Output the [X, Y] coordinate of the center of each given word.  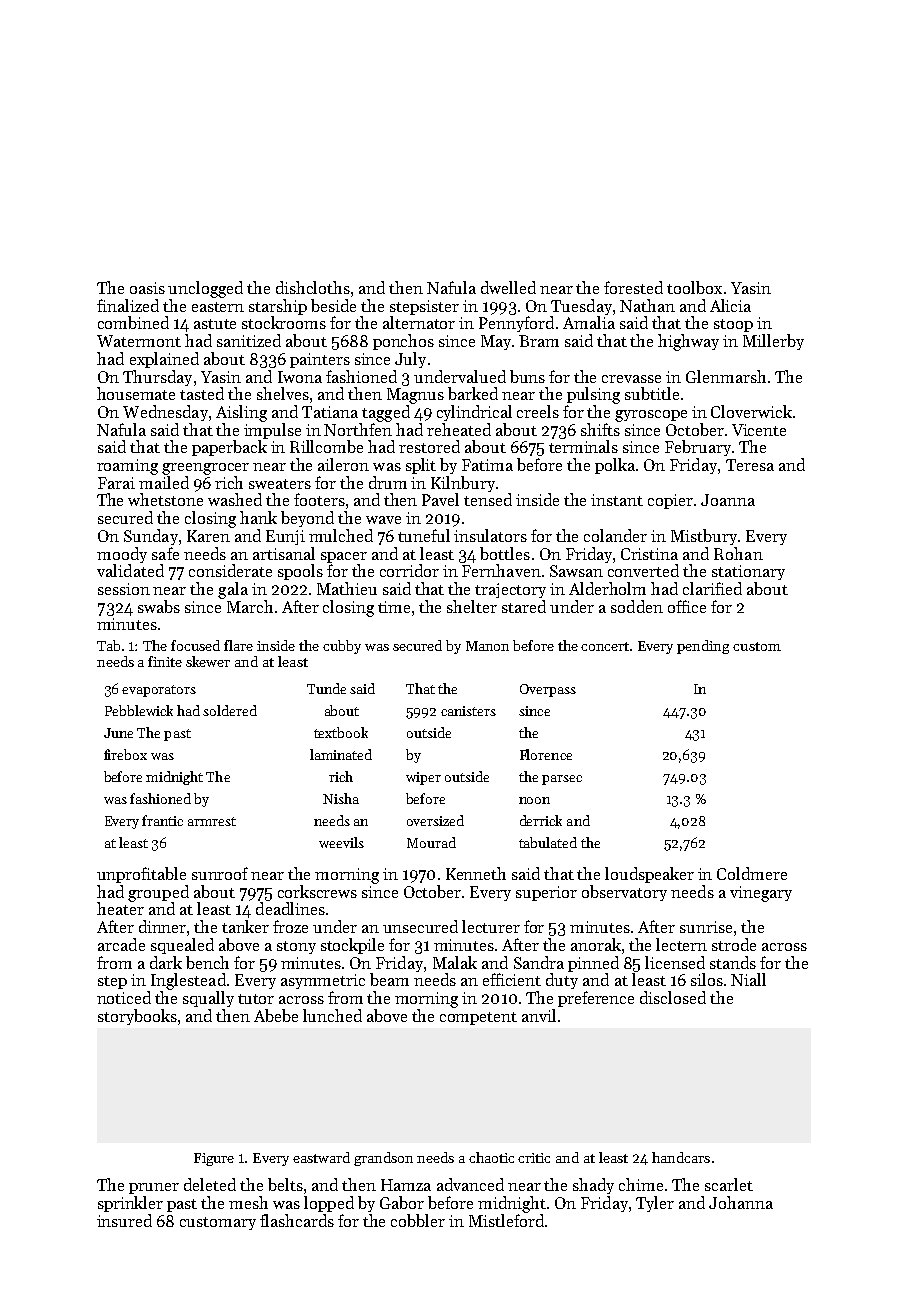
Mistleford [506, 1220]
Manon [487, 646]
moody [122, 555]
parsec [562, 780]
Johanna [741, 1202]
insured [124, 1220]
